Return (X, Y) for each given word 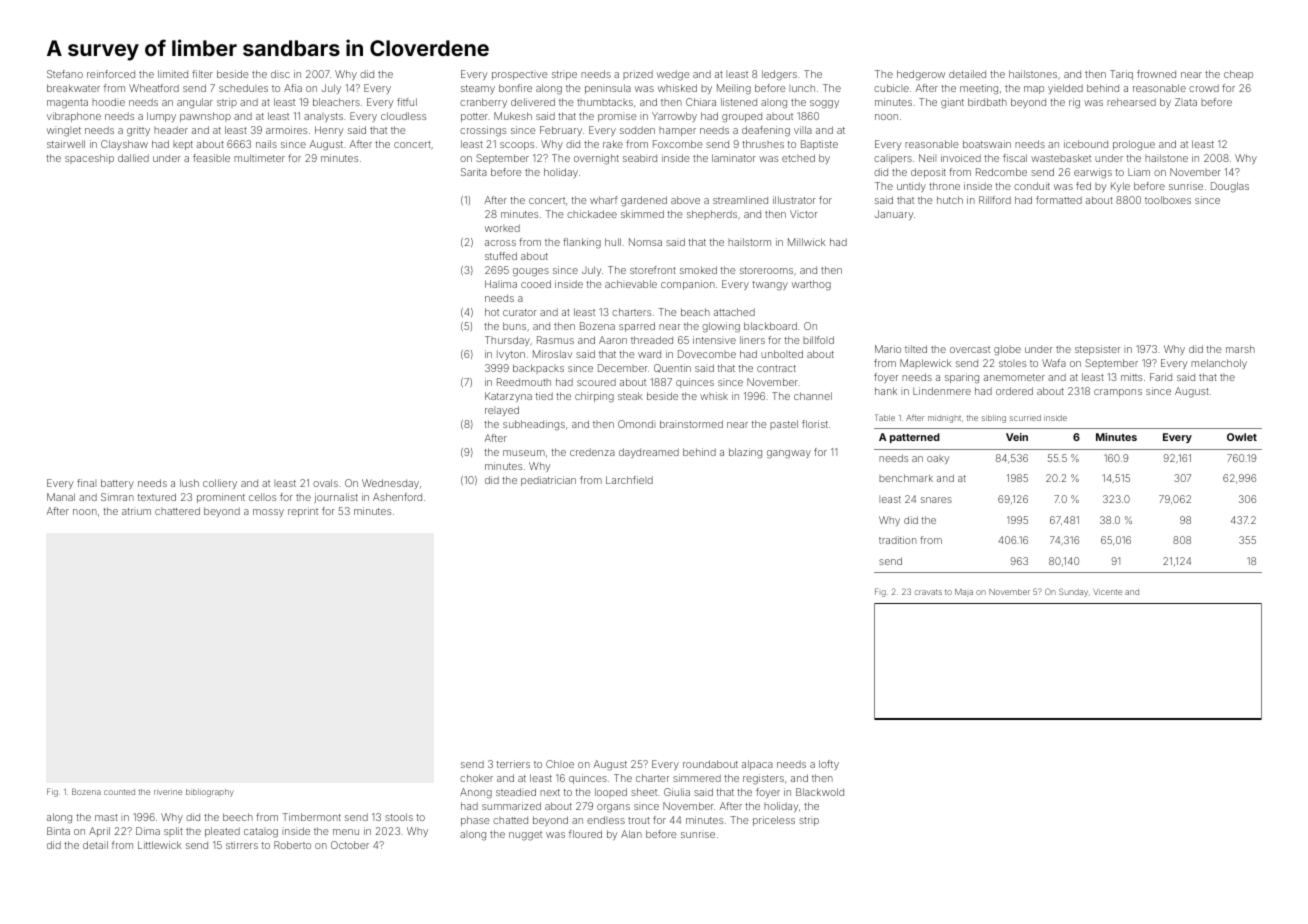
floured (585, 834)
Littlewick (160, 845)
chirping (594, 397)
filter (202, 74)
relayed (502, 411)
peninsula (608, 89)
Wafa (1054, 363)
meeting (979, 89)
